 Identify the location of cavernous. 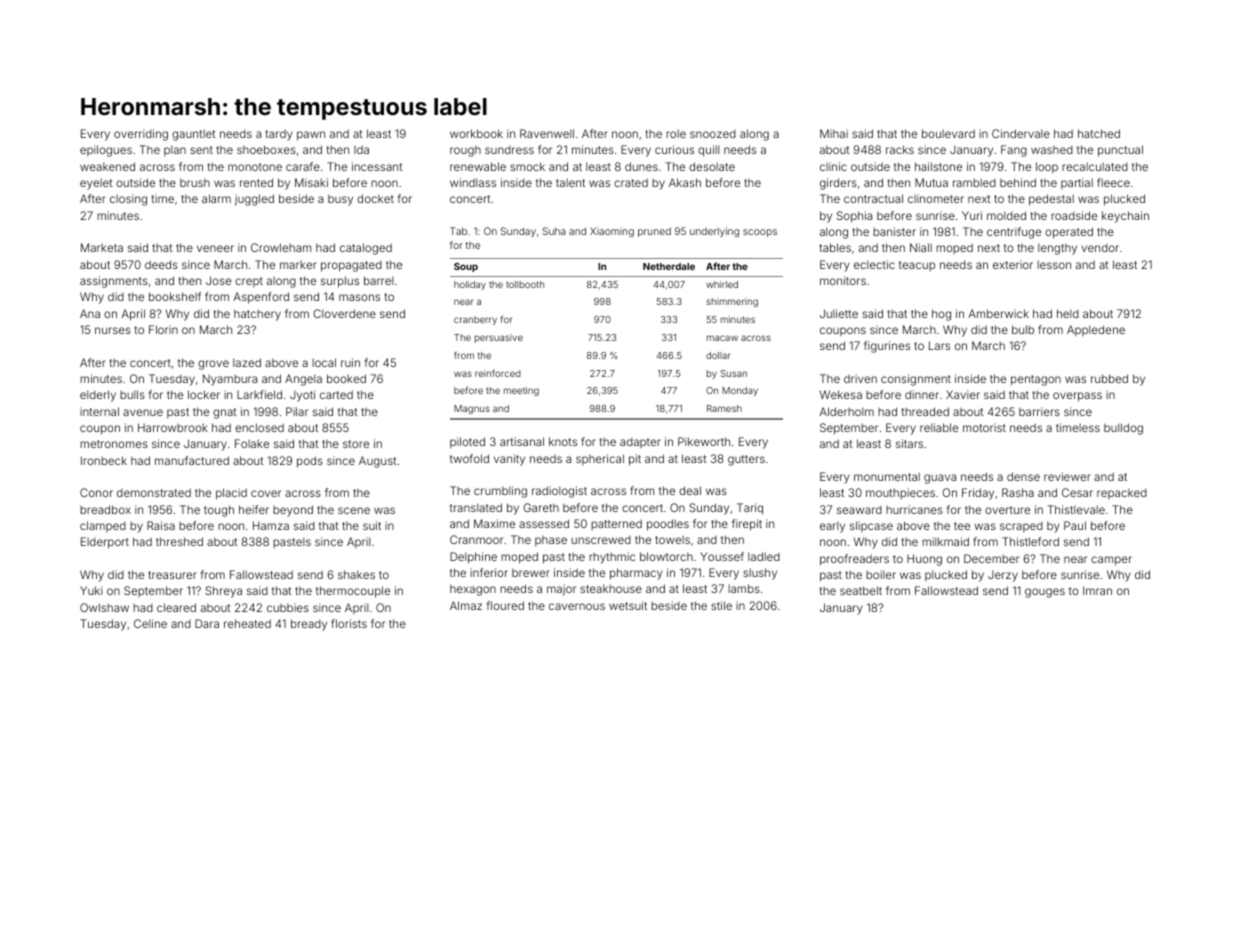
(577, 606).
